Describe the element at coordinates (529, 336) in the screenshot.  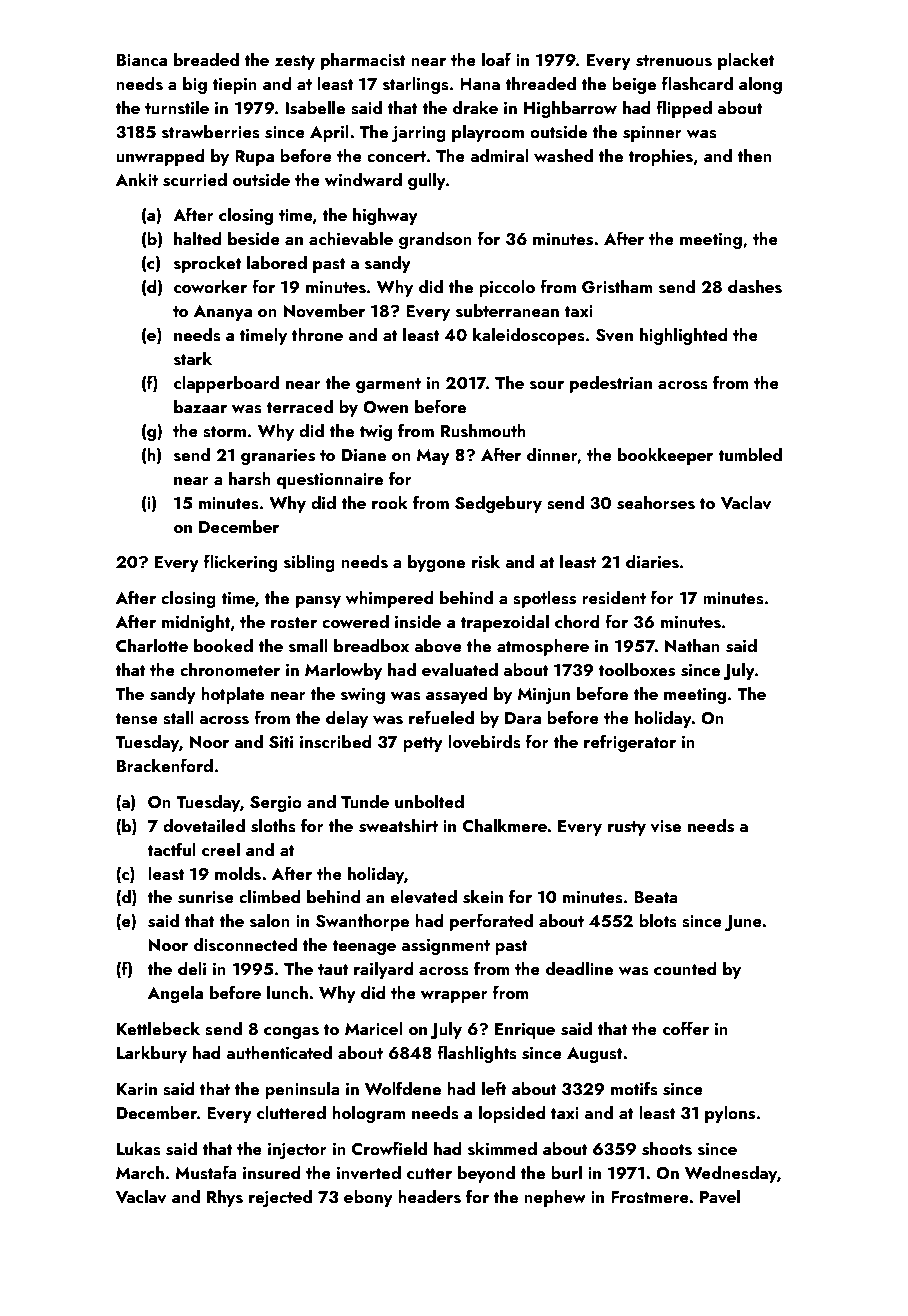
I see `kaleidoscopes` at that location.
